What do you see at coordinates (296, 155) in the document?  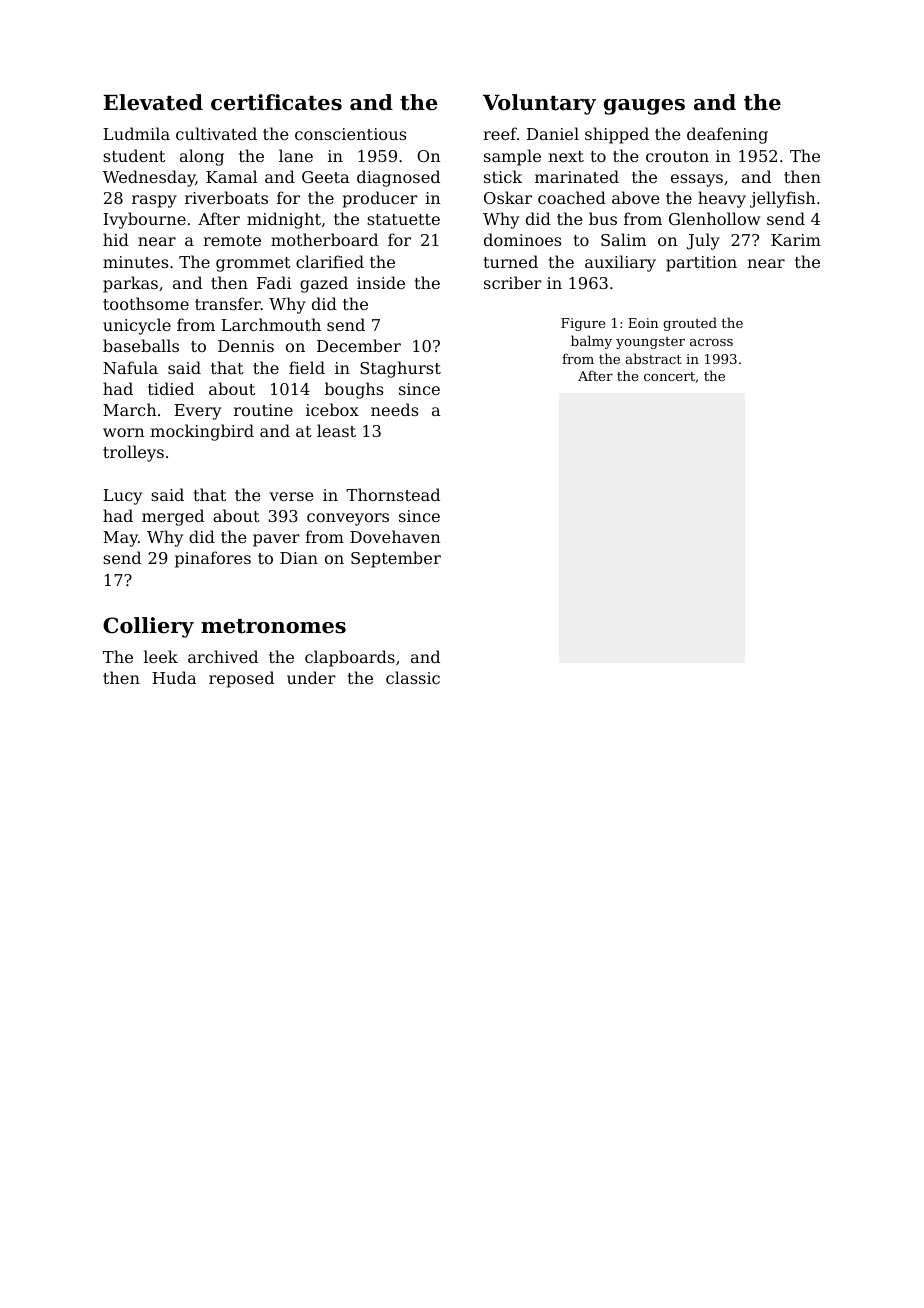 I see `lane` at bounding box center [296, 155].
